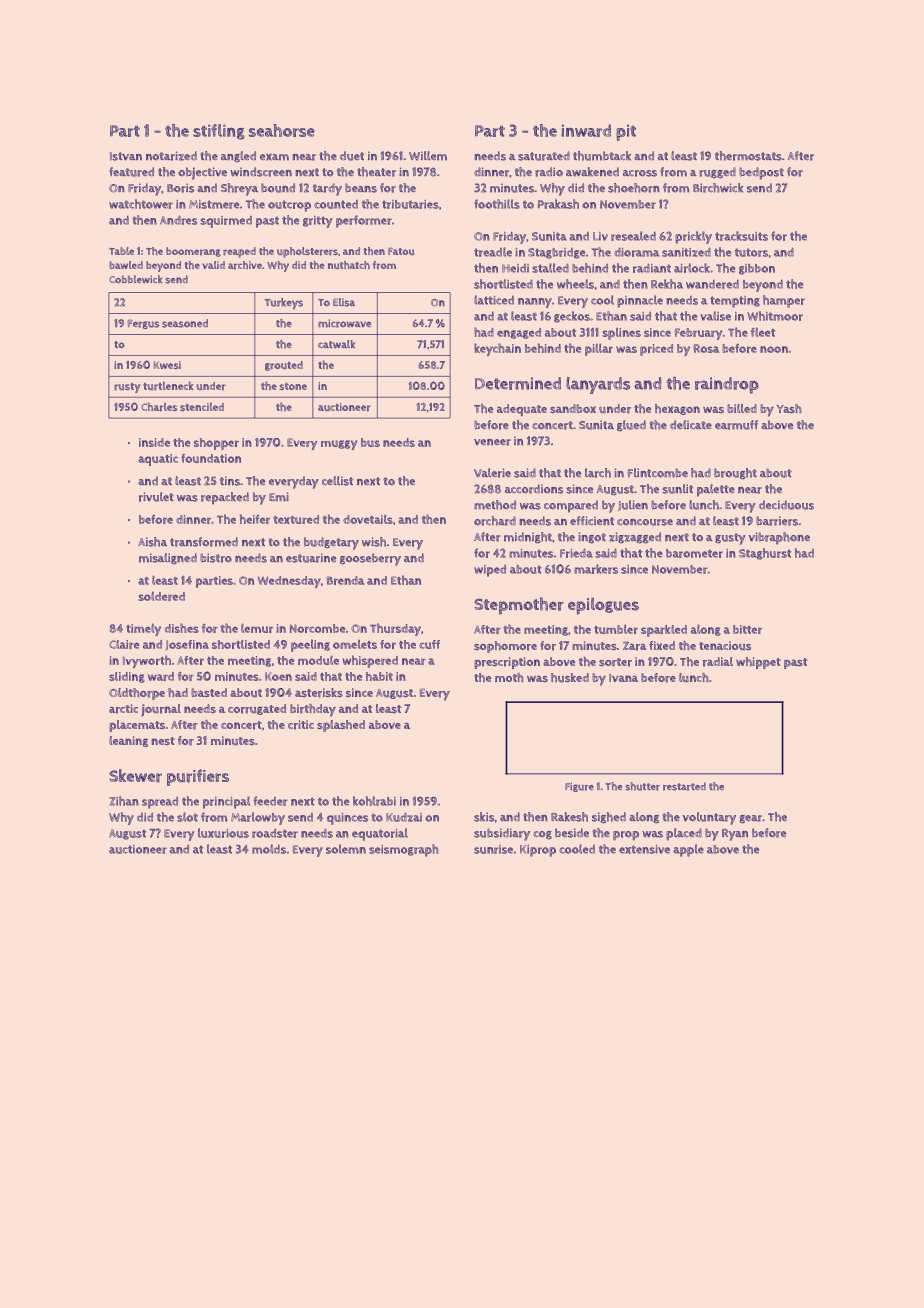 The height and width of the image is (1308, 924). Describe the element at coordinates (626, 132) in the image. I see `pit` at that location.
